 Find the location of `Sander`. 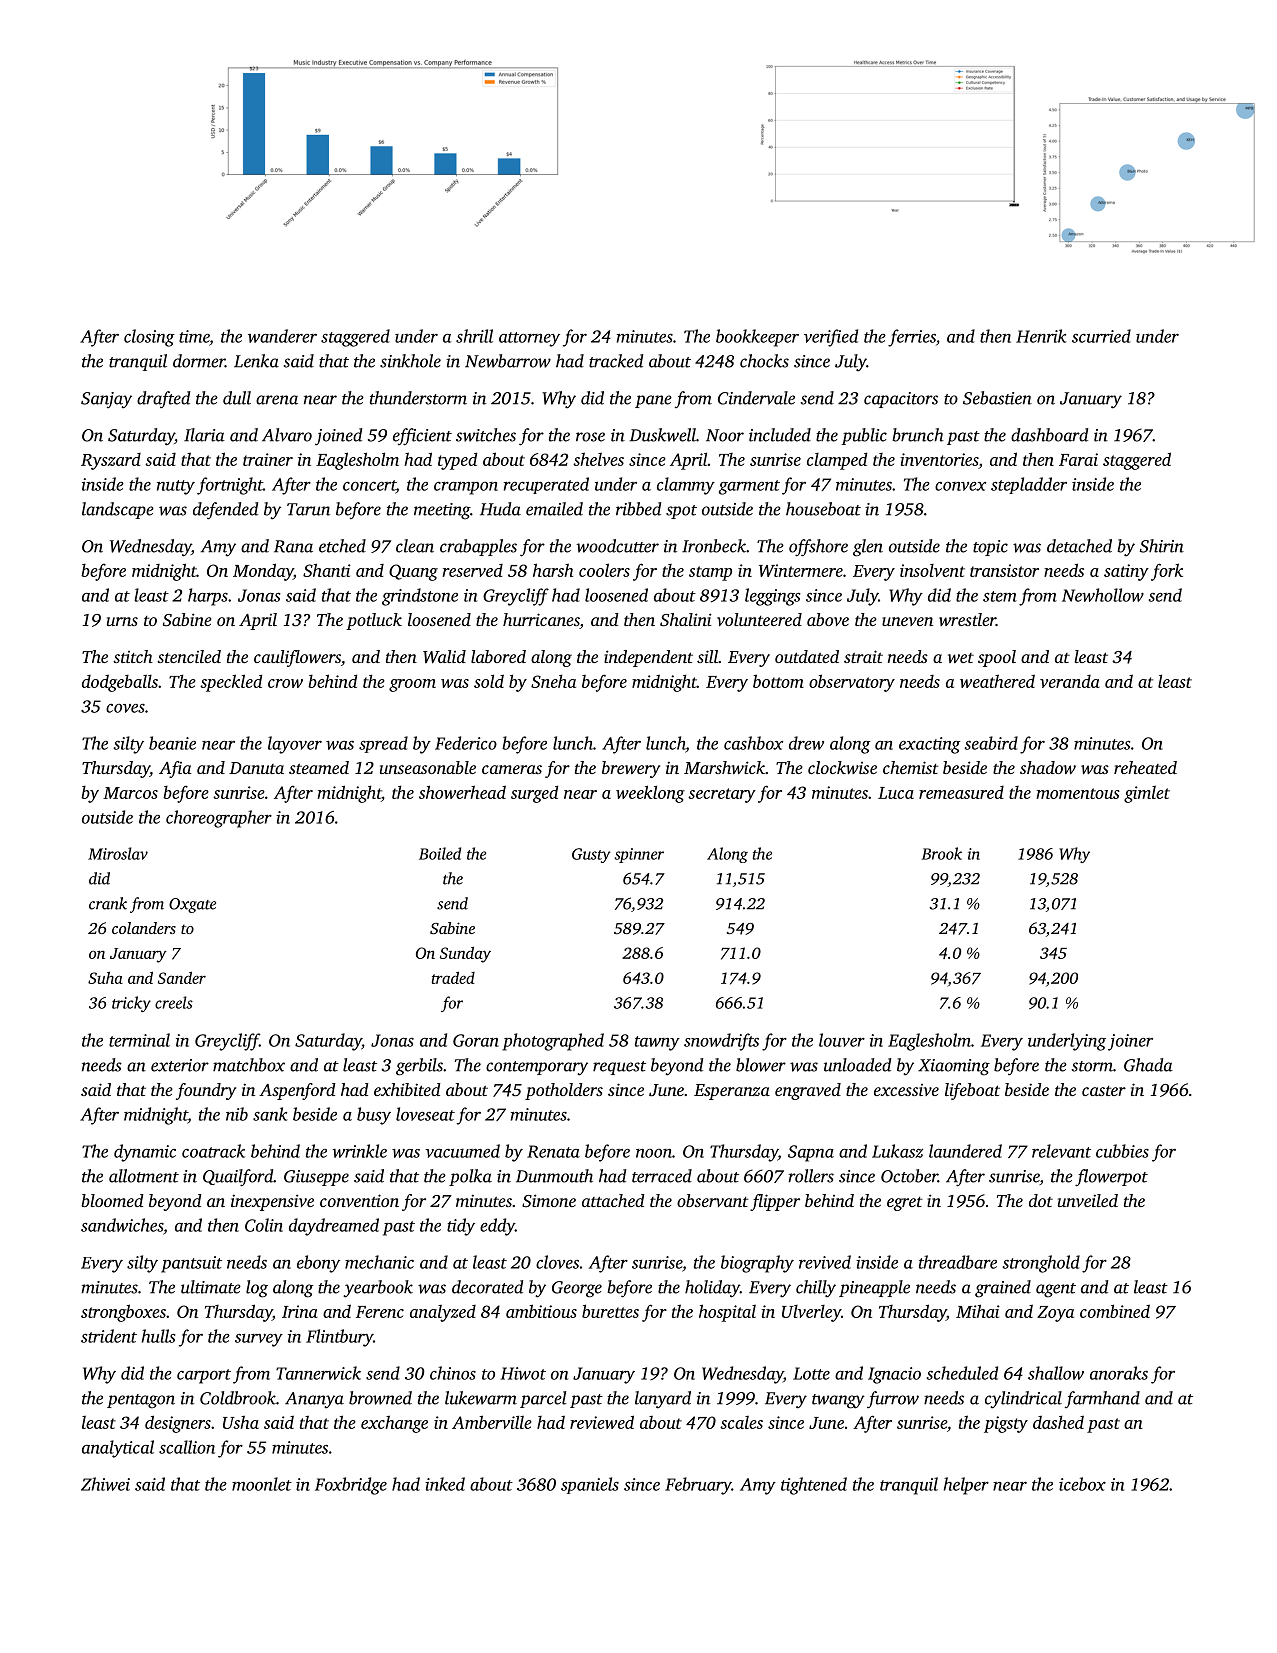

Sander is located at coordinates (182, 977).
